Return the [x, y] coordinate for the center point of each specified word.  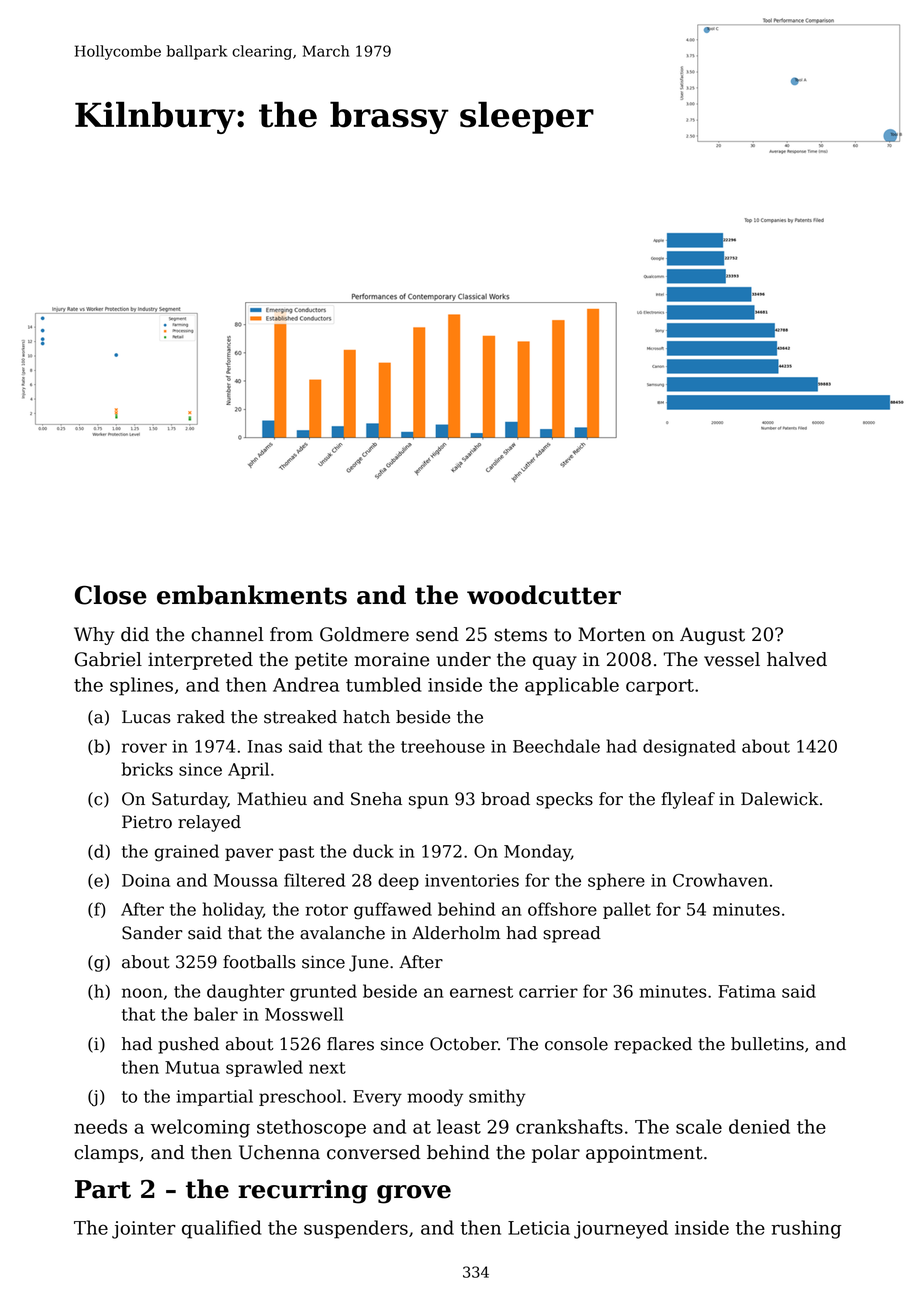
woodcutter [544, 595]
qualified [221, 1229]
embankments [252, 595]
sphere [616, 881]
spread [572, 934]
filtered [314, 880]
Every [377, 1098]
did [135, 634]
